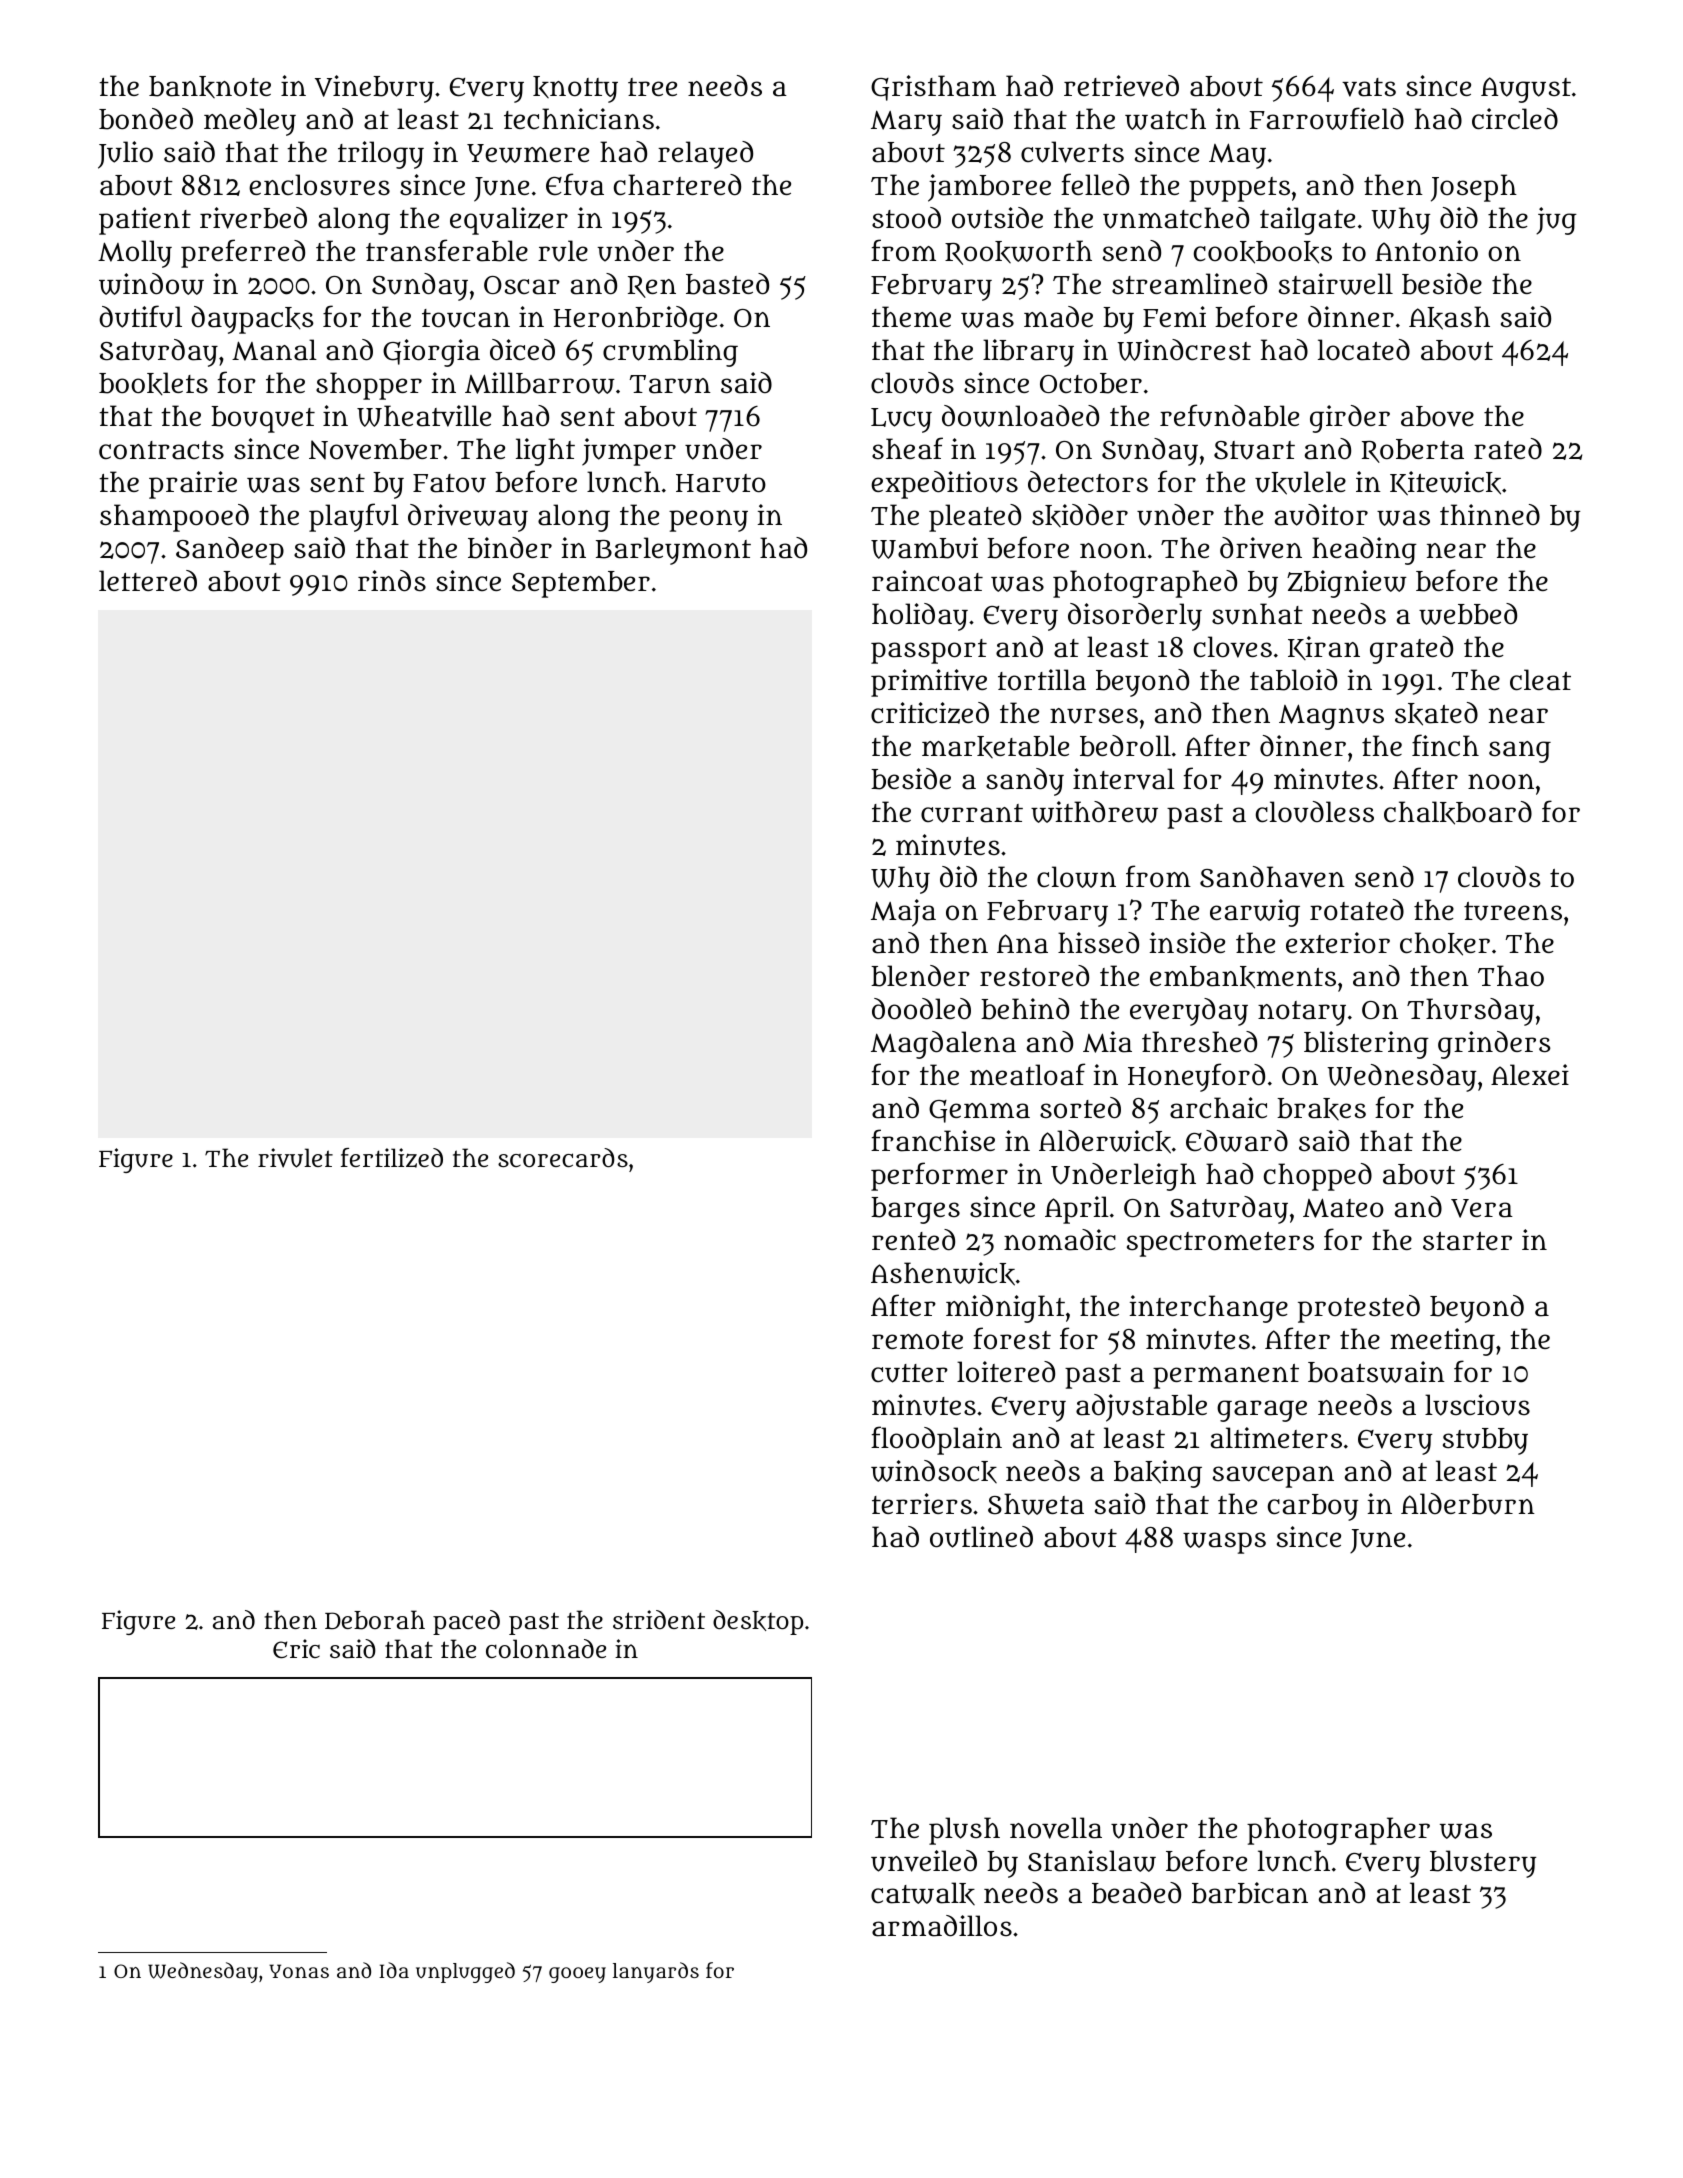 This screenshot has height=2178, width=1683. What do you see at coordinates (1336, 284) in the screenshot?
I see `stairwell` at bounding box center [1336, 284].
